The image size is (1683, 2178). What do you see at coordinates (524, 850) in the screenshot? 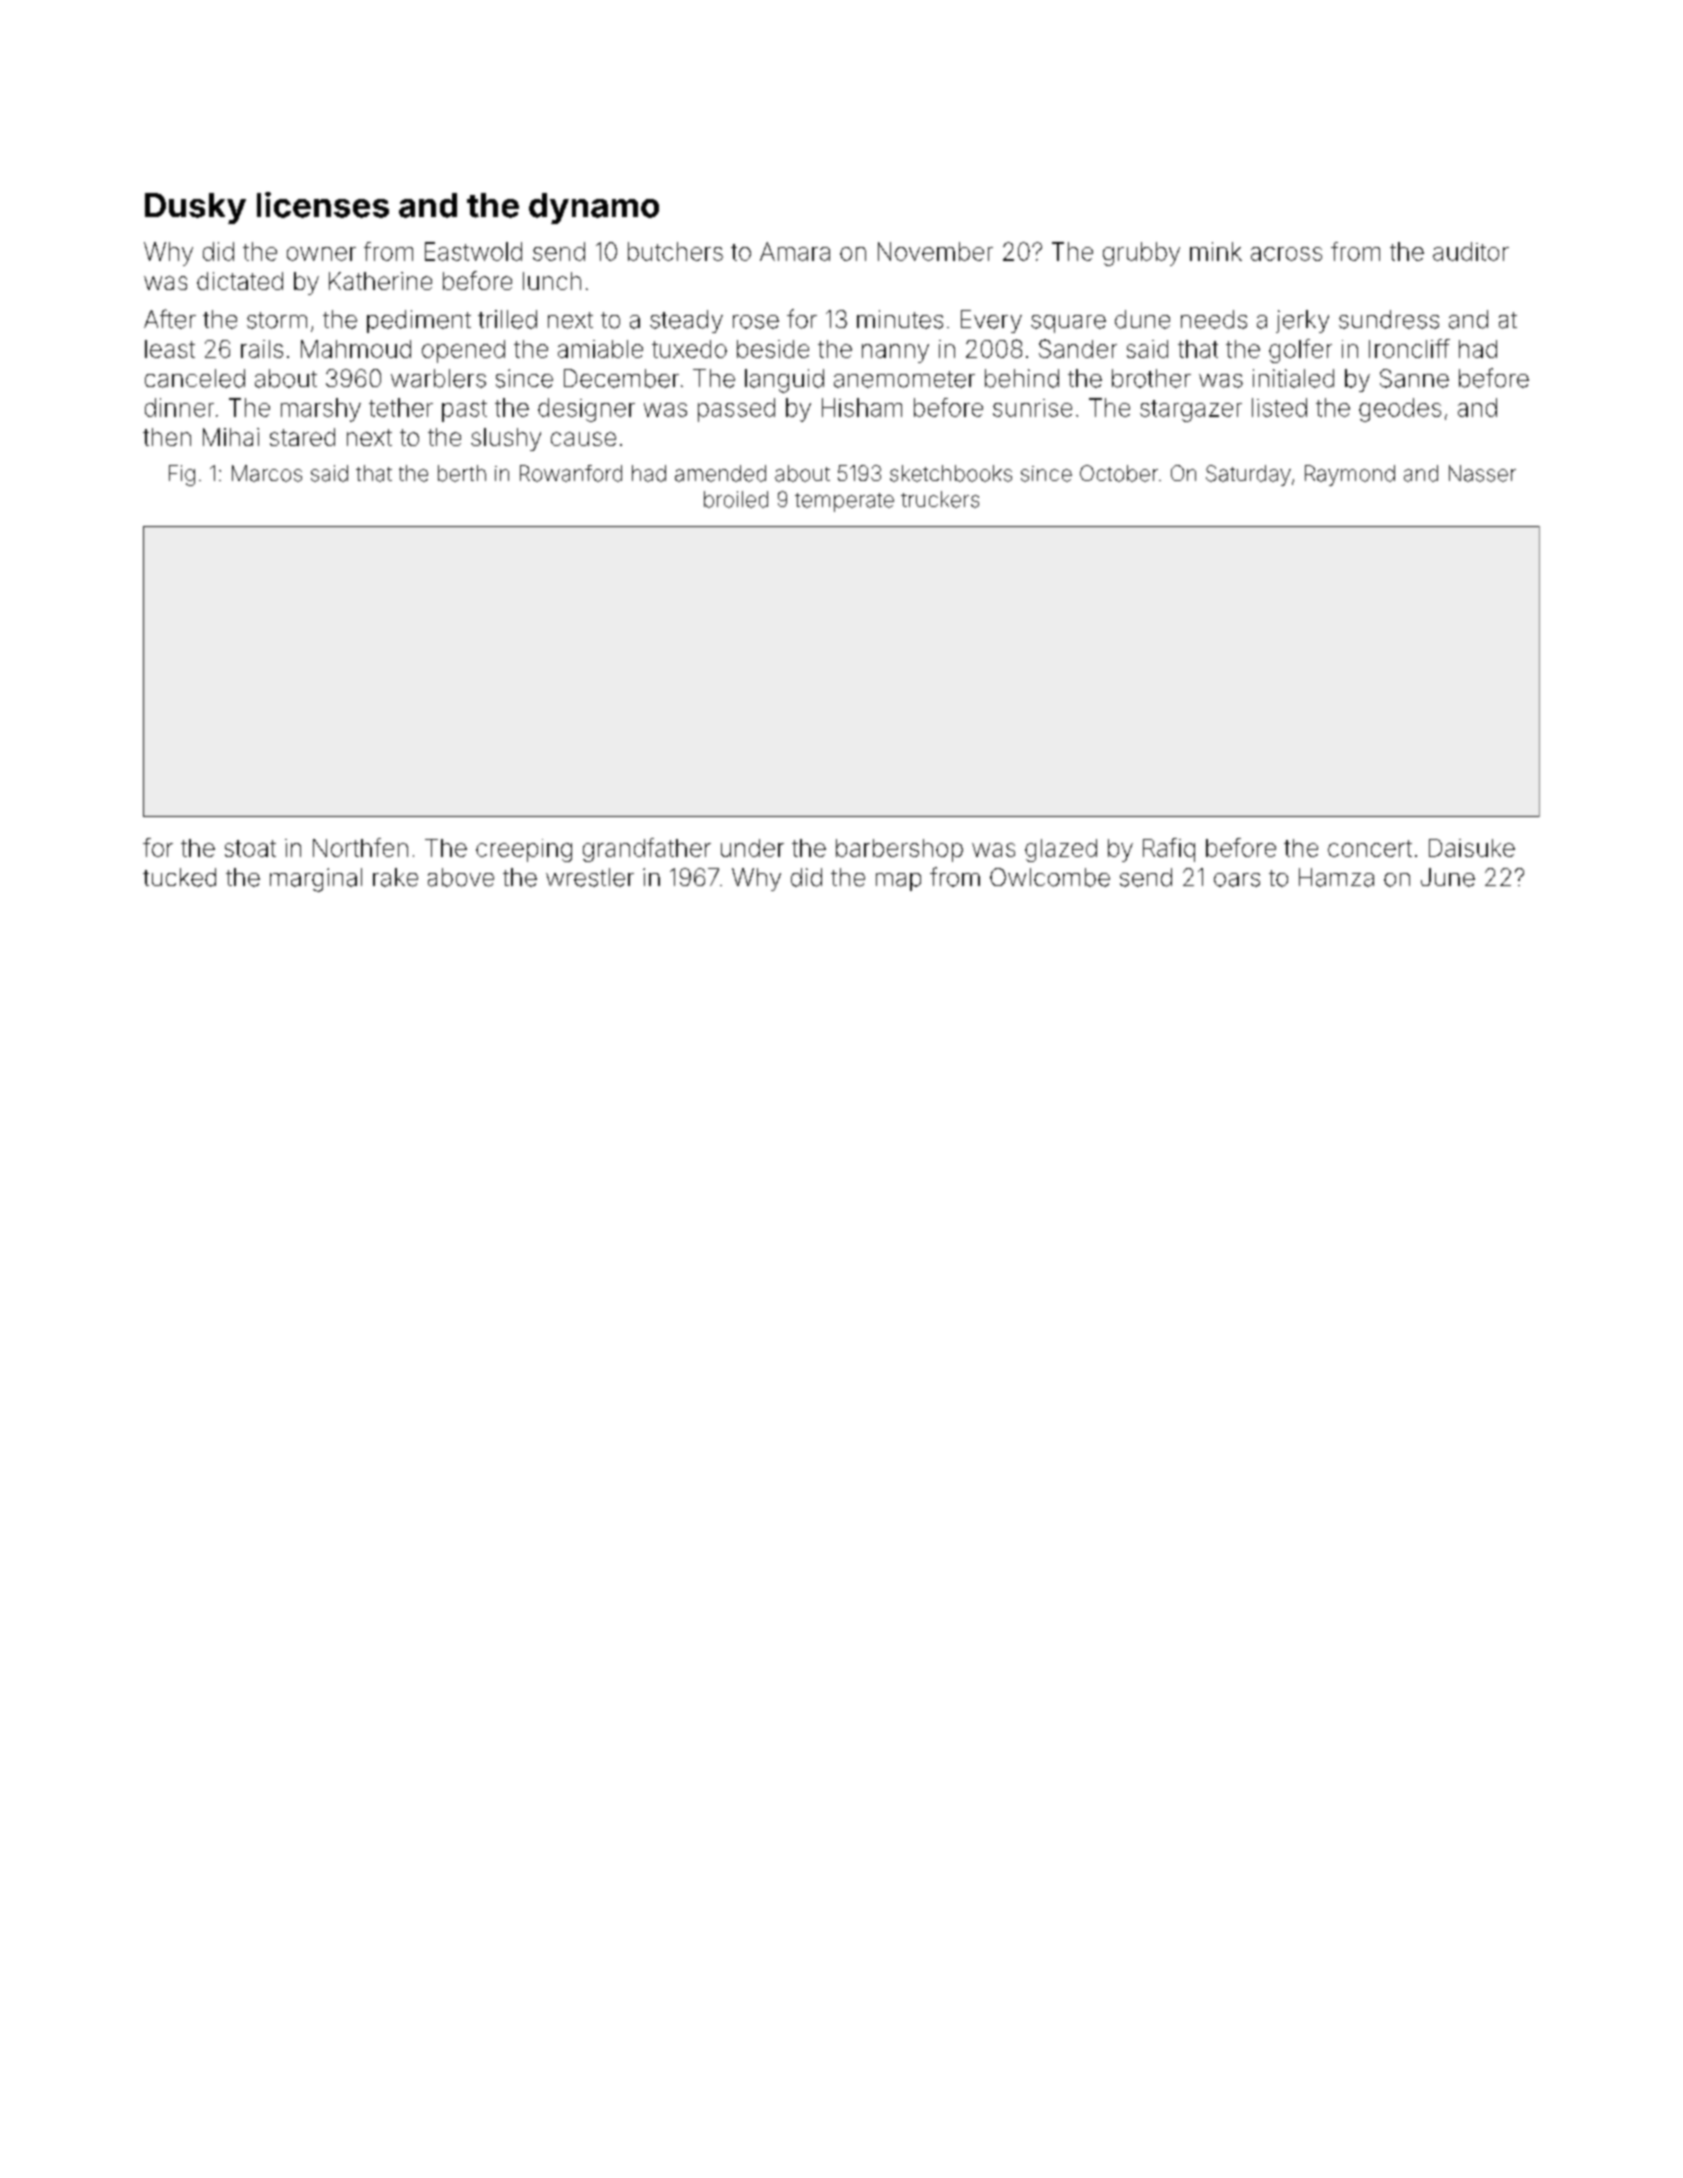
I see `creeping` at bounding box center [524, 850].
